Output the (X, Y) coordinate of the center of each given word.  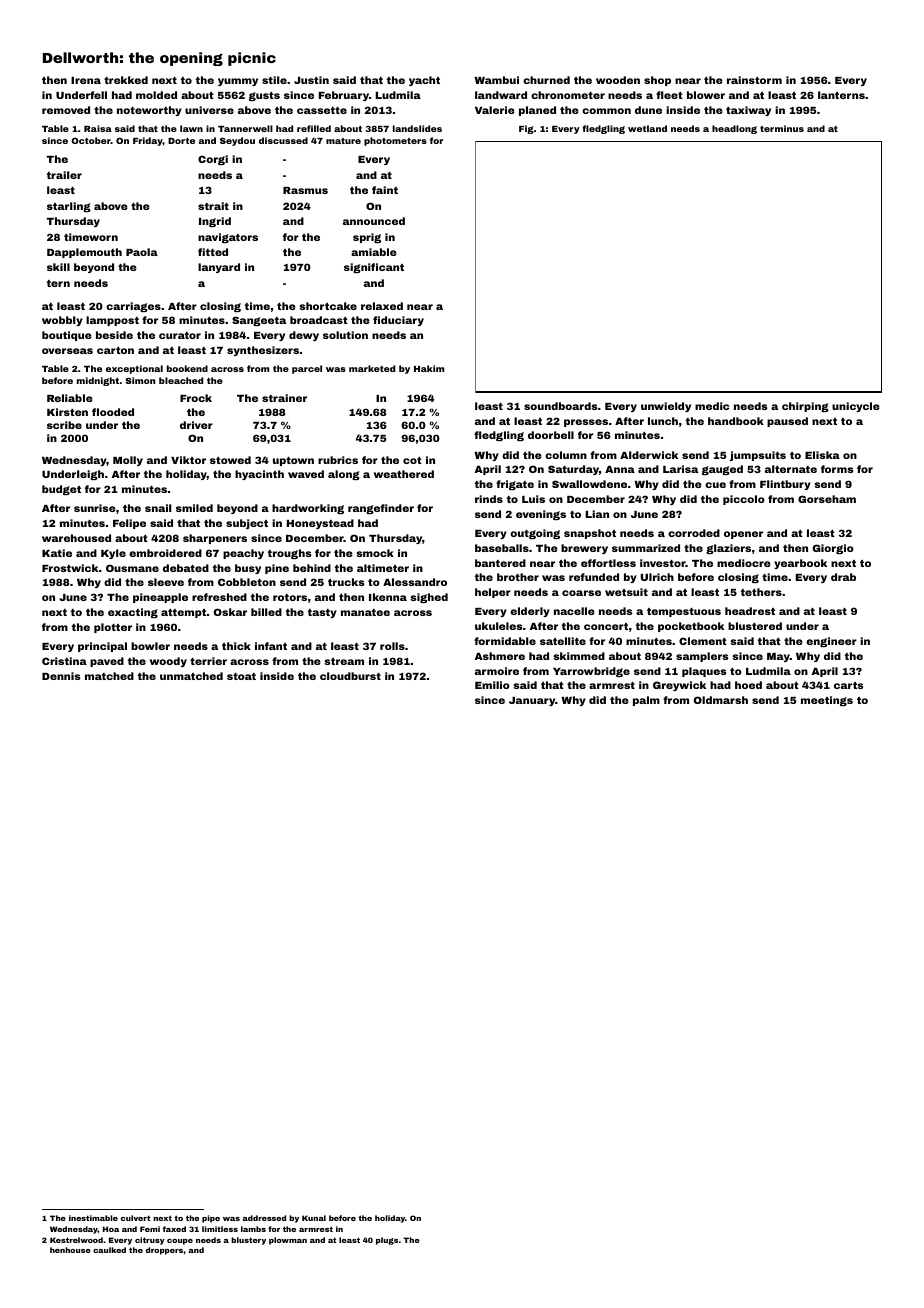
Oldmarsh (721, 700)
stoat (241, 676)
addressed (264, 1218)
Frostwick (70, 568)
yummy (238, 82)
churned (546, 80)
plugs (387, 1241)
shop (657, 81)
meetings (827, 701)
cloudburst (350, 676)
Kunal (314, 1218)
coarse (581, 593)
